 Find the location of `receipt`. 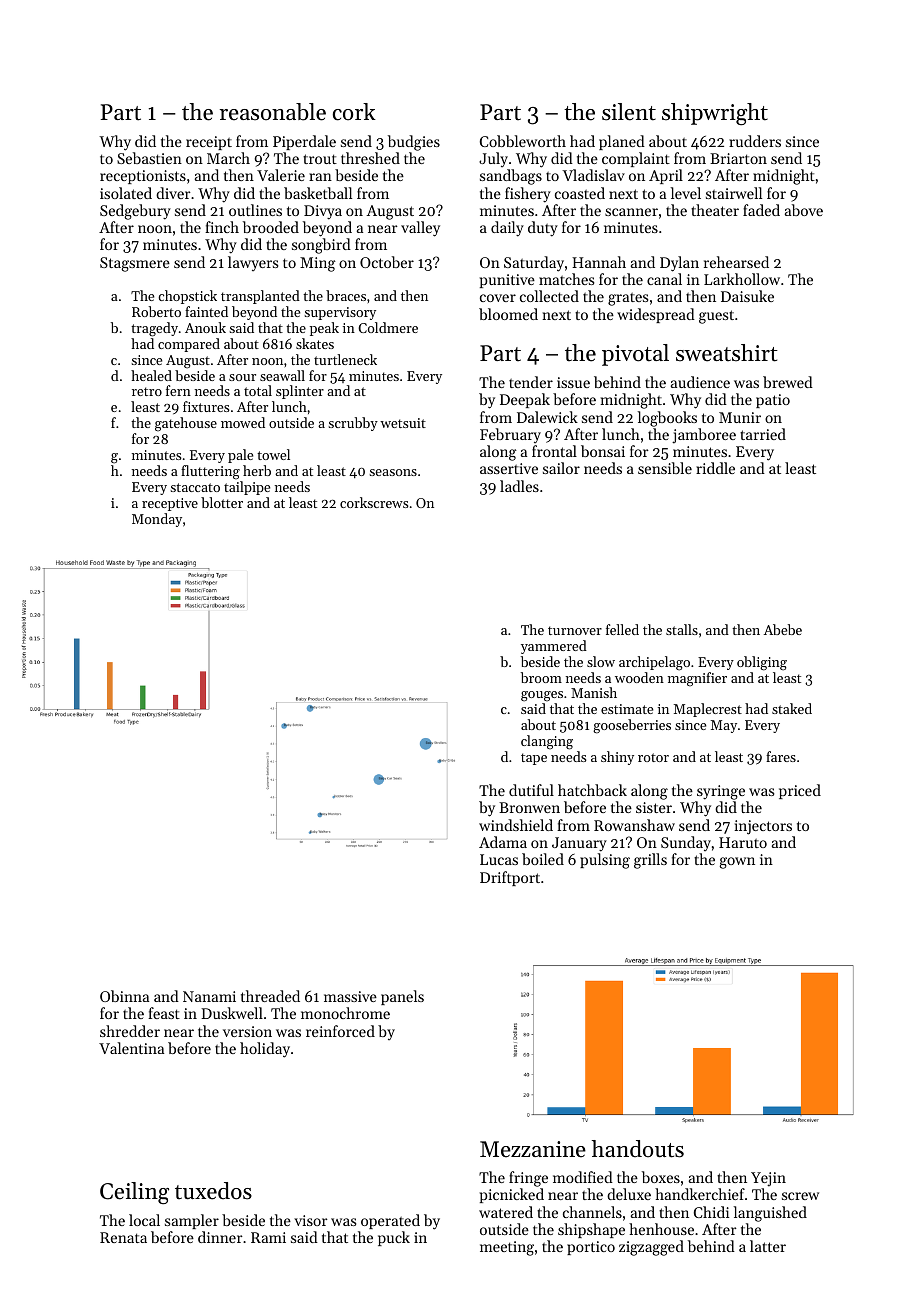

receipt is located at coordinates (209, 143).
